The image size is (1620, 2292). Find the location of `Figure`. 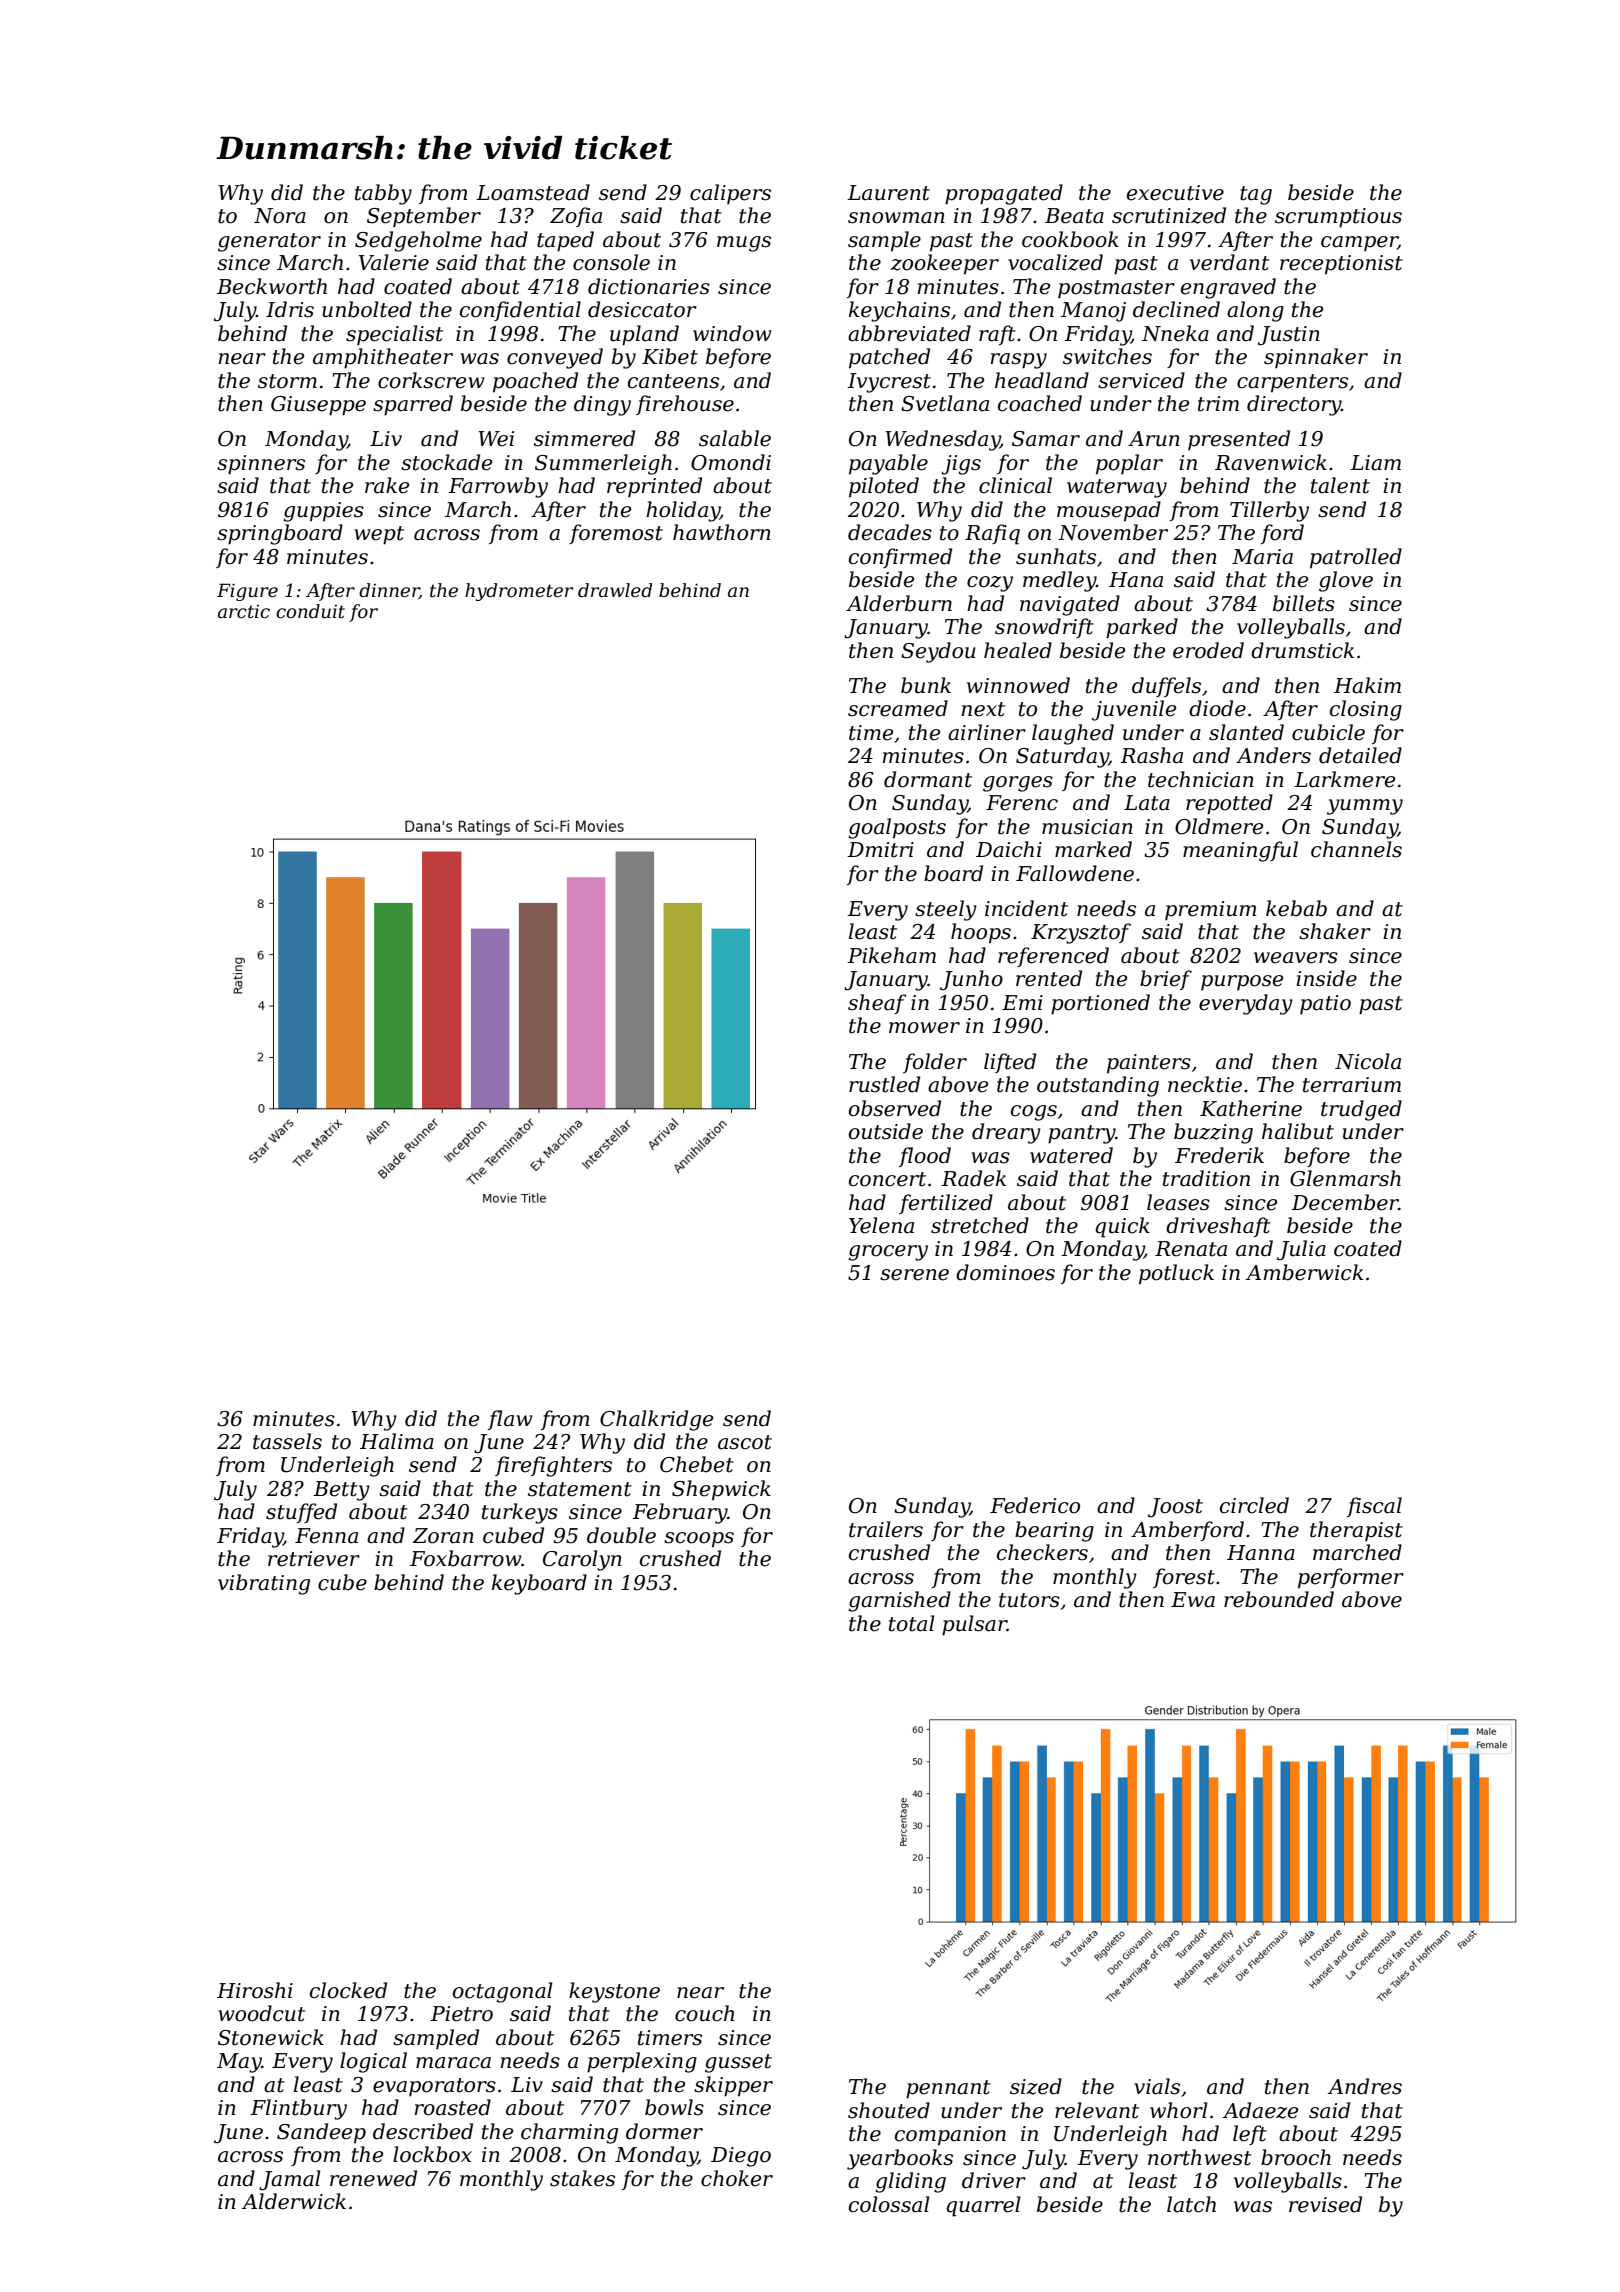

Figure is located at coordinates (247, 592).
